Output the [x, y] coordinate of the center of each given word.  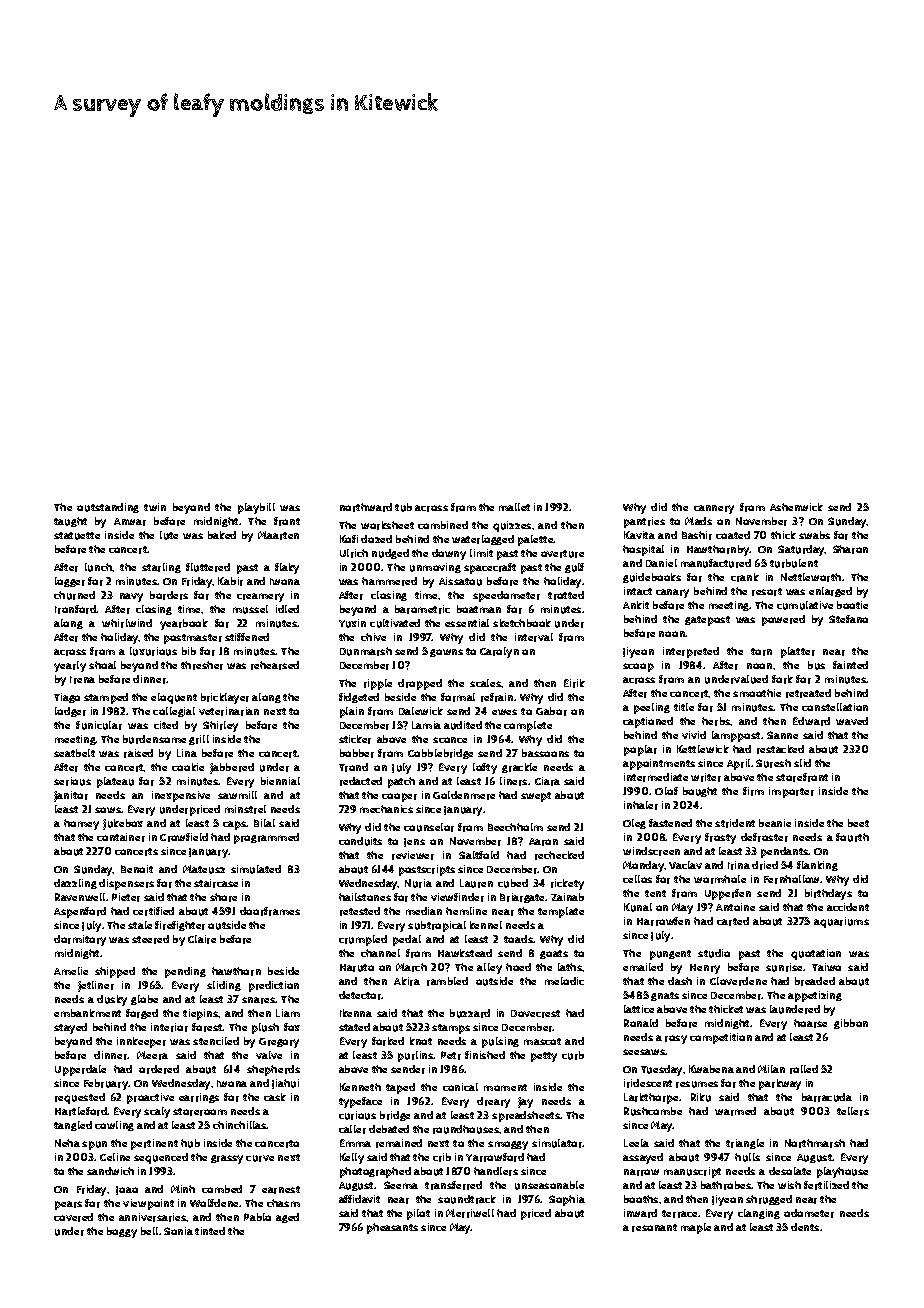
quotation [816, 954]
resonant [654, 1228]
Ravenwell [80, 897]
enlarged [830, 592]
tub [403, 507]
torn [761, 652]
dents [805, 1227]
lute [169, 535]
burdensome [154, 739]
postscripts [427, 870]
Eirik [574, 683]
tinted [210, 1231]
